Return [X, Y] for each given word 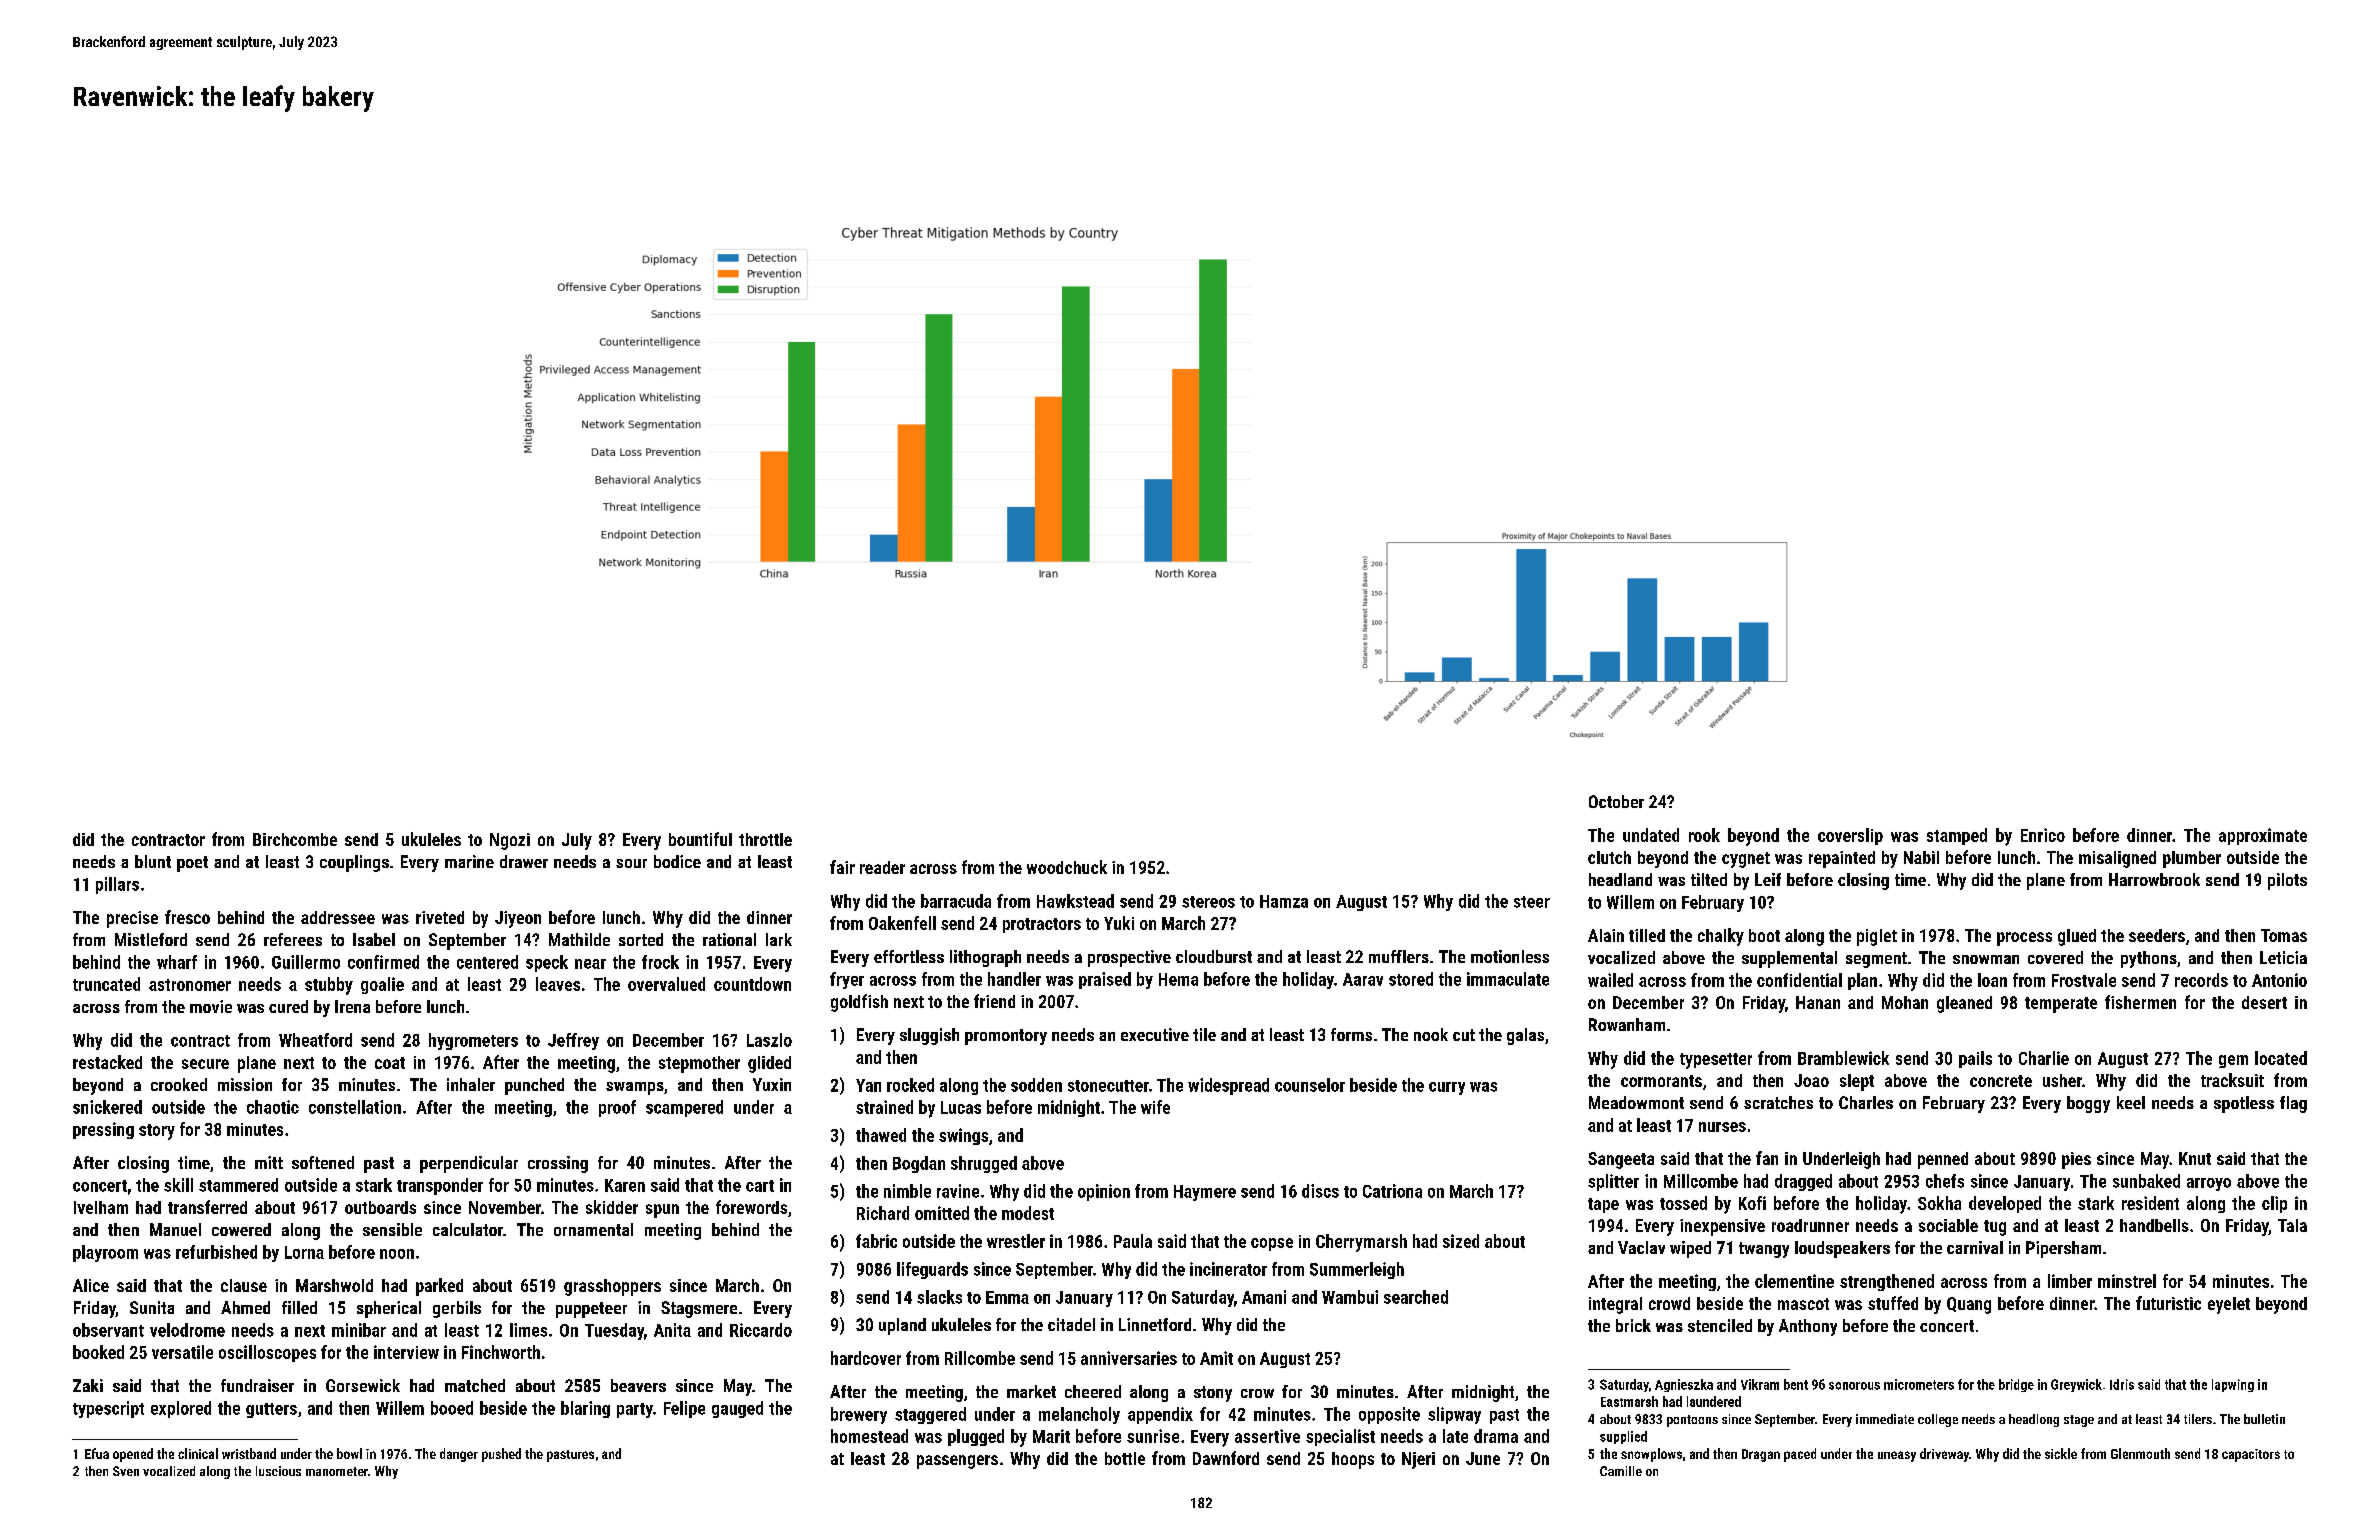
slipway [1454, 1415]
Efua [97, 1453]
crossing [558, 1164]
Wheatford [315, 1040]
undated [1651, 835]
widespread [1228, 1086]
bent [1796, 1384]
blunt [153, 861]
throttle [765, 839]
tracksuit [2232, 1080]
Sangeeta [1621, 1160]
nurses [1722, 1127]
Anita [672, 1330]
